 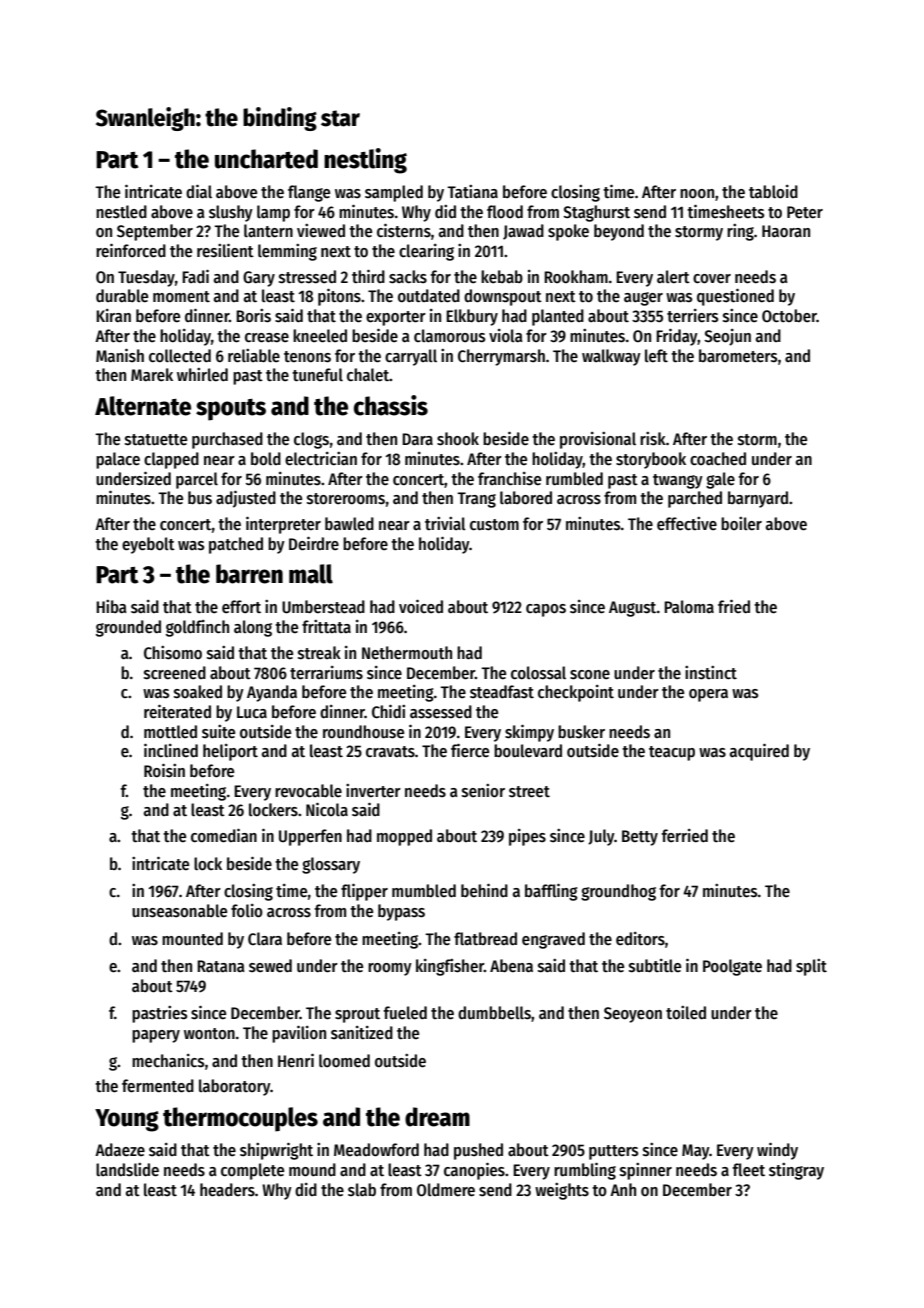 I want to click on dumbbells, so click(x=494, y=1013).
